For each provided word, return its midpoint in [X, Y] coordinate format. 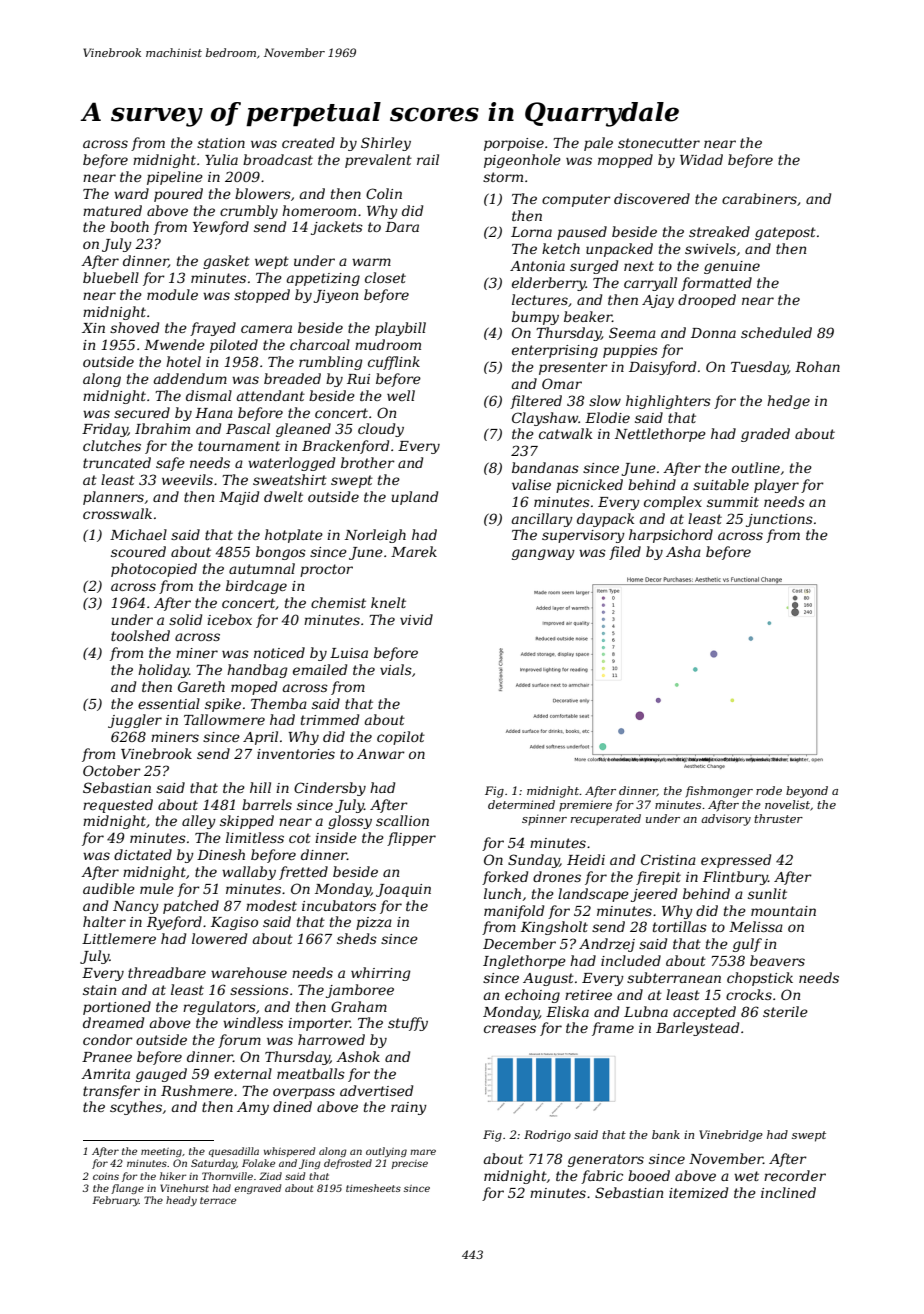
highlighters [668, 402]
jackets [337, 228]
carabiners [759, 198]
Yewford [221, 228]
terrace [218, 1200]
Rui [358, 379]
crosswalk [117, 513]
